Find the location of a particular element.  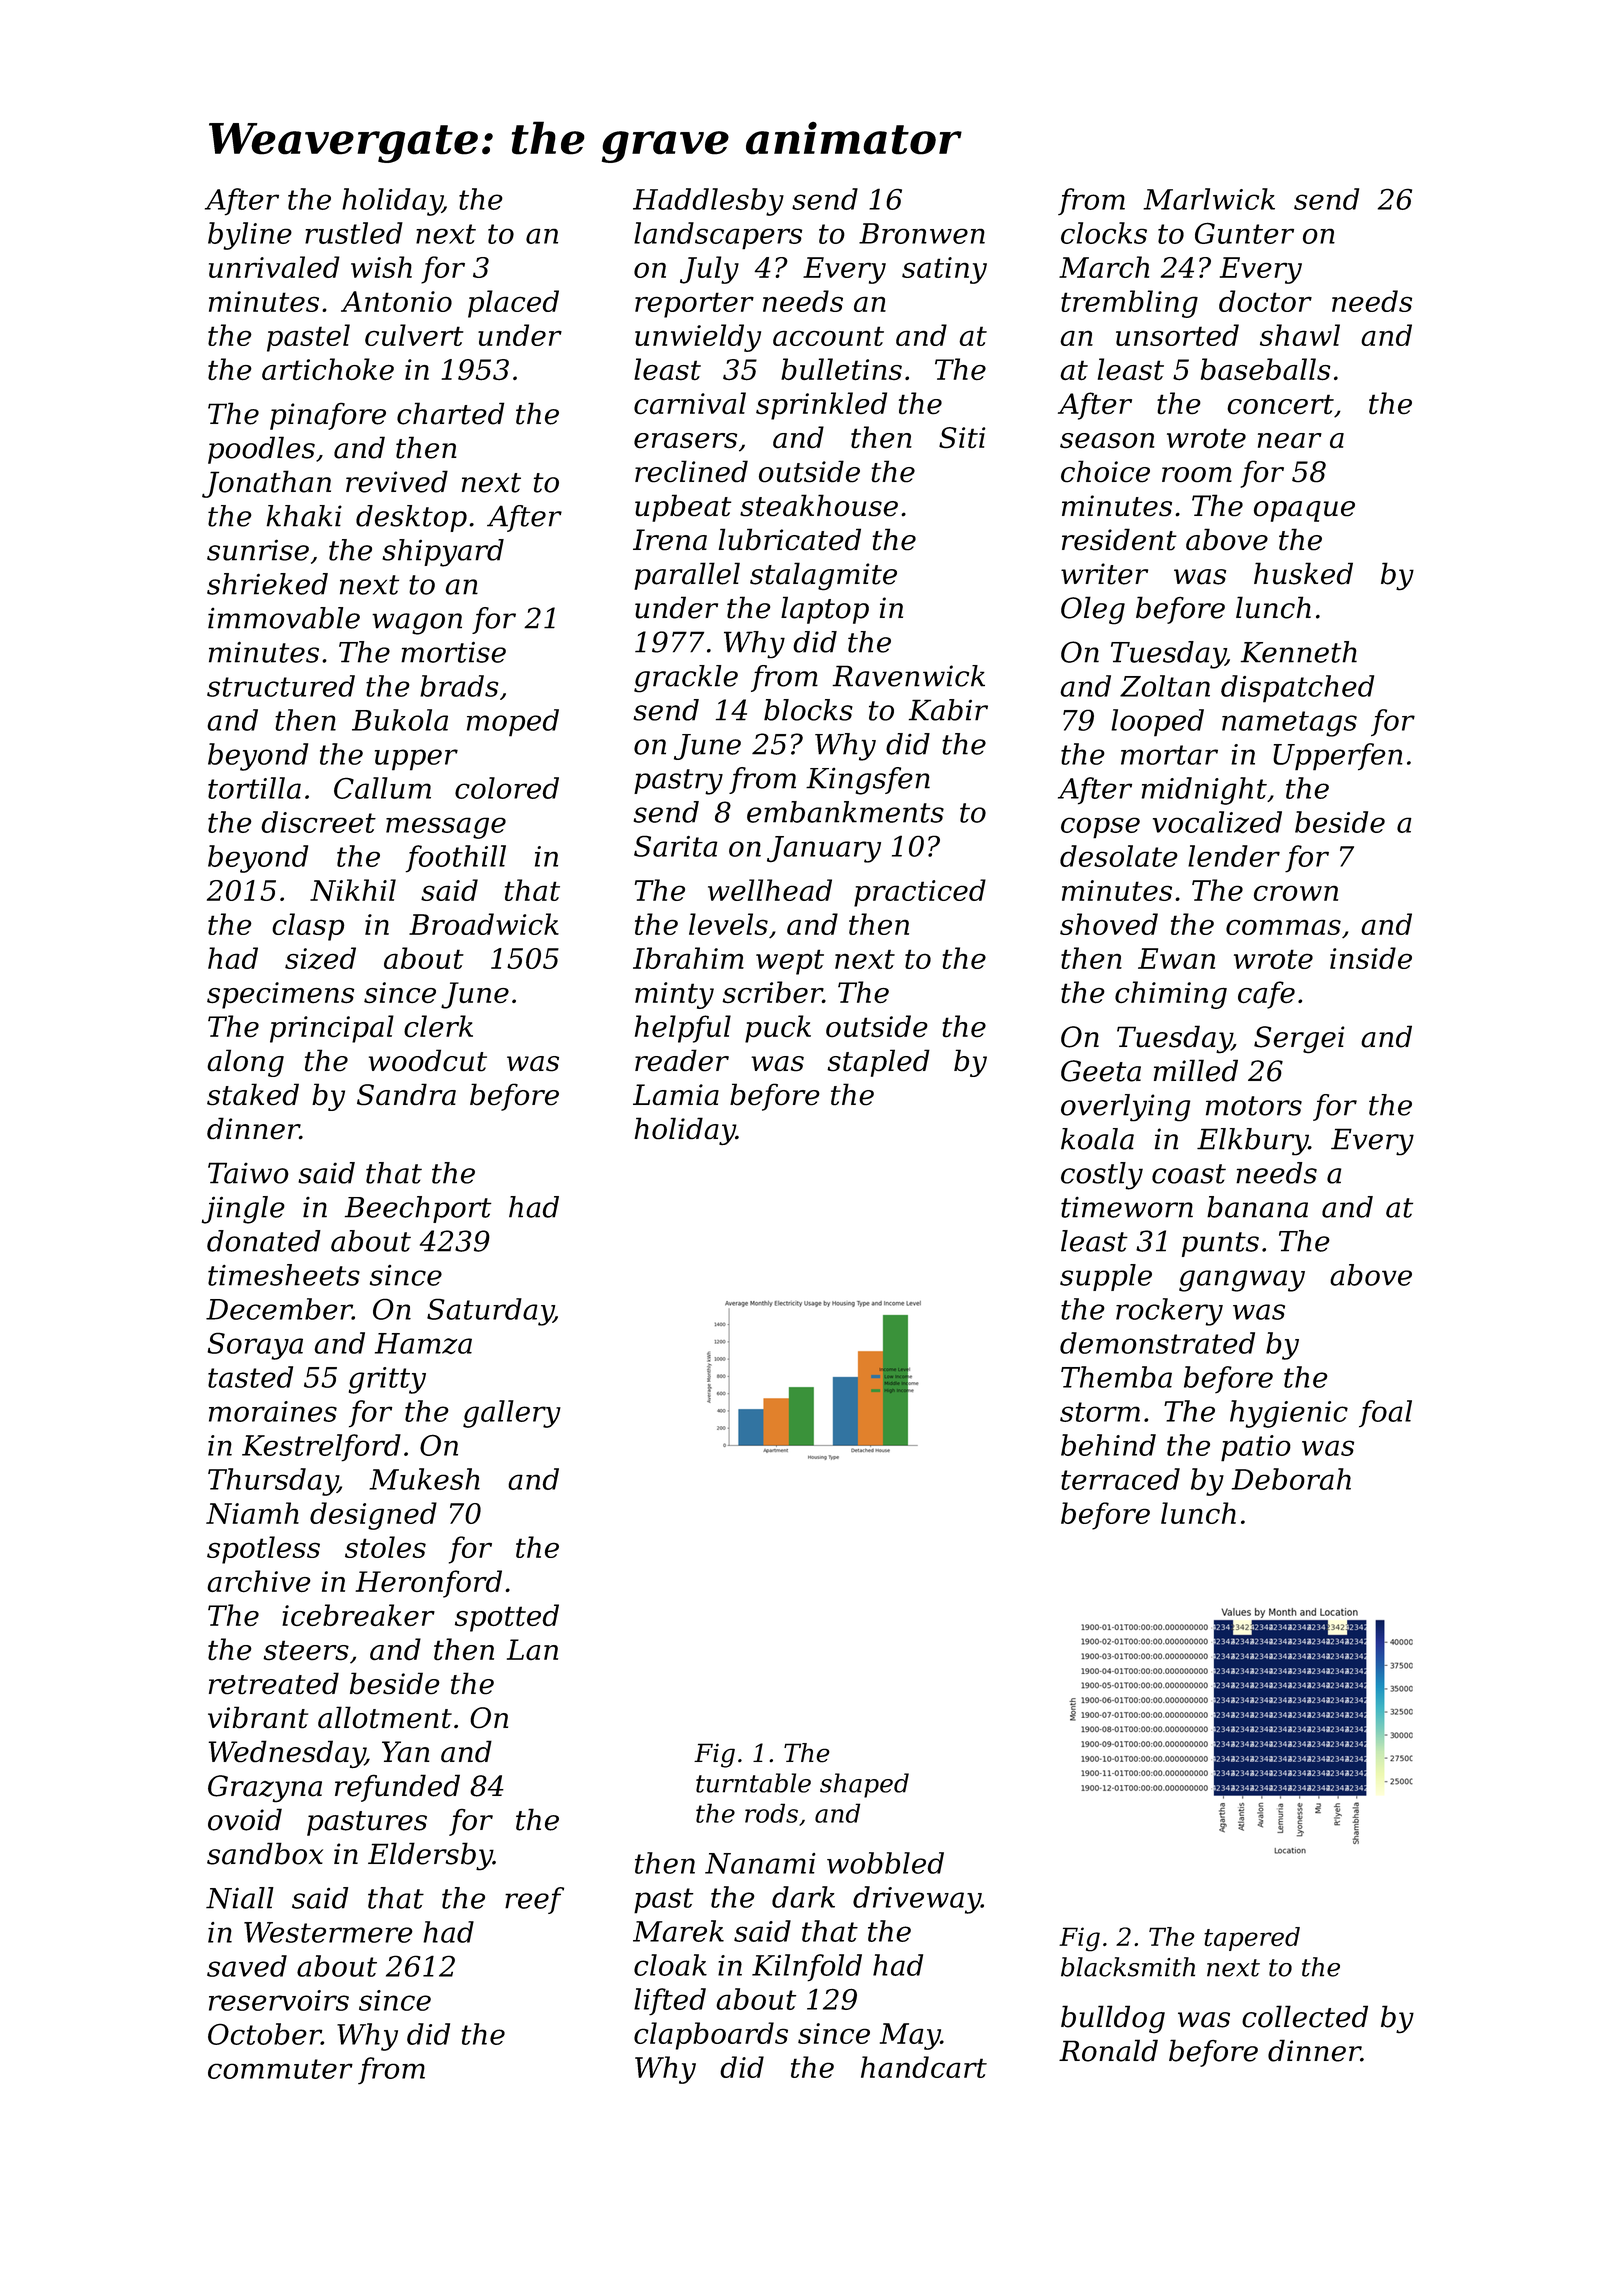

storm is located at coordinates (1100, 1412).
